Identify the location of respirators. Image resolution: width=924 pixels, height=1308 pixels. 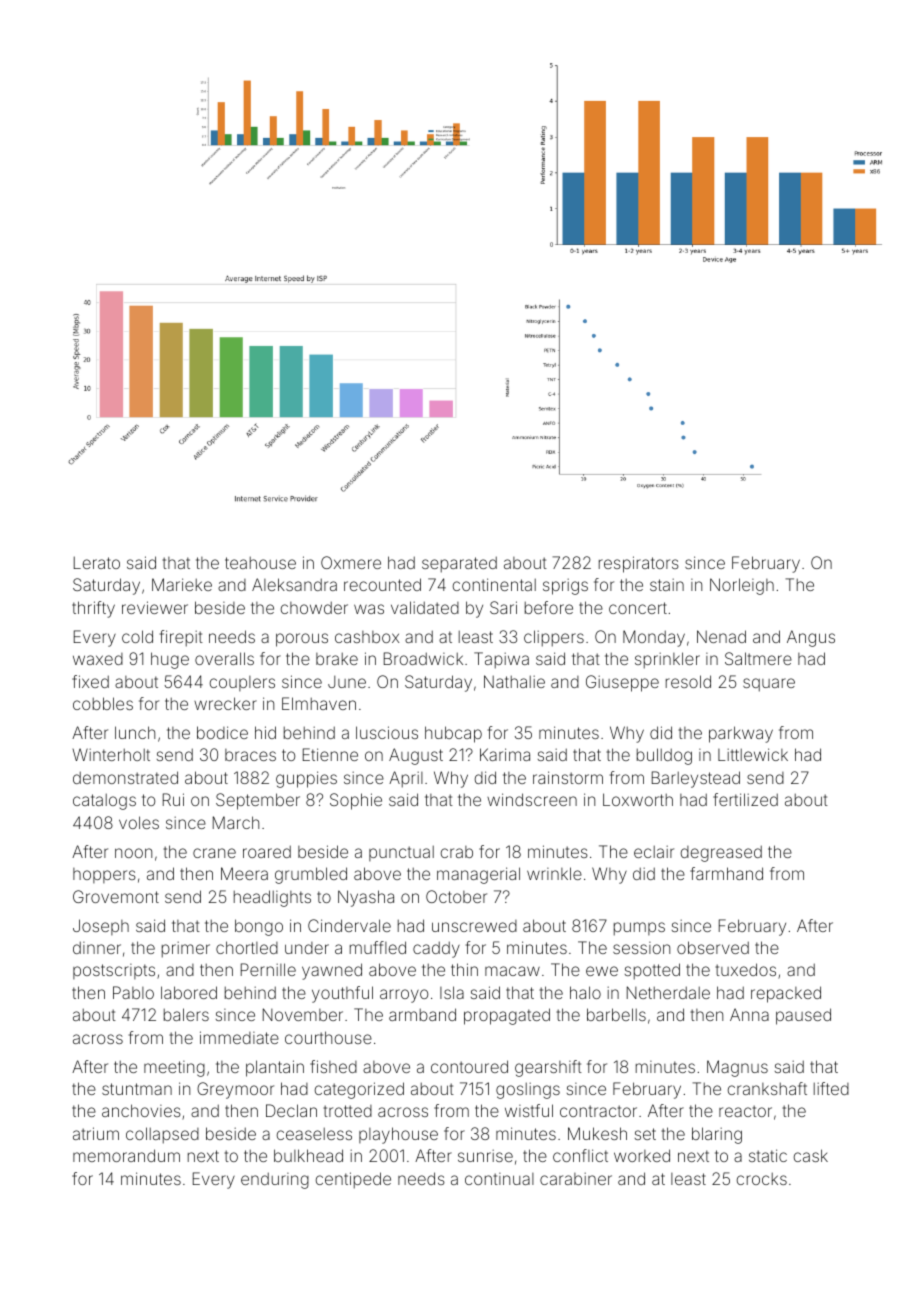
(639, 564).
